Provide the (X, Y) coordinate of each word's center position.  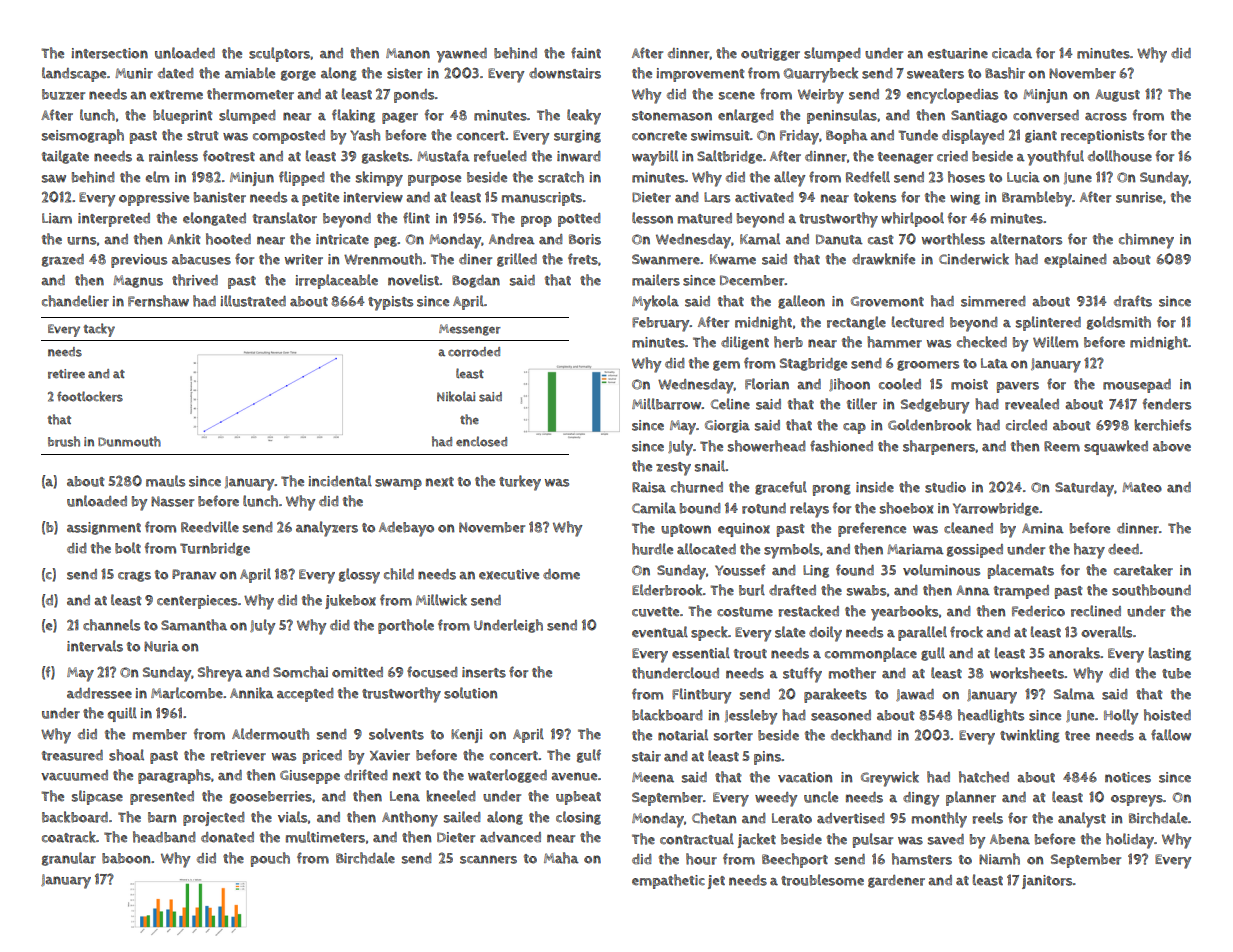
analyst (1082, 820)
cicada (1012, 53)
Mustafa (443, 156)
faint (586, 53)
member (160, 734)
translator (285, 218)
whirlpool (912, 219)
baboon (126, 858)
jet (716, 882)
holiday (1130, 841)
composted (289, 137)
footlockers (90, 396)
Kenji (466, 736)
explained (1075, 260)
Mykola (655, 303)
